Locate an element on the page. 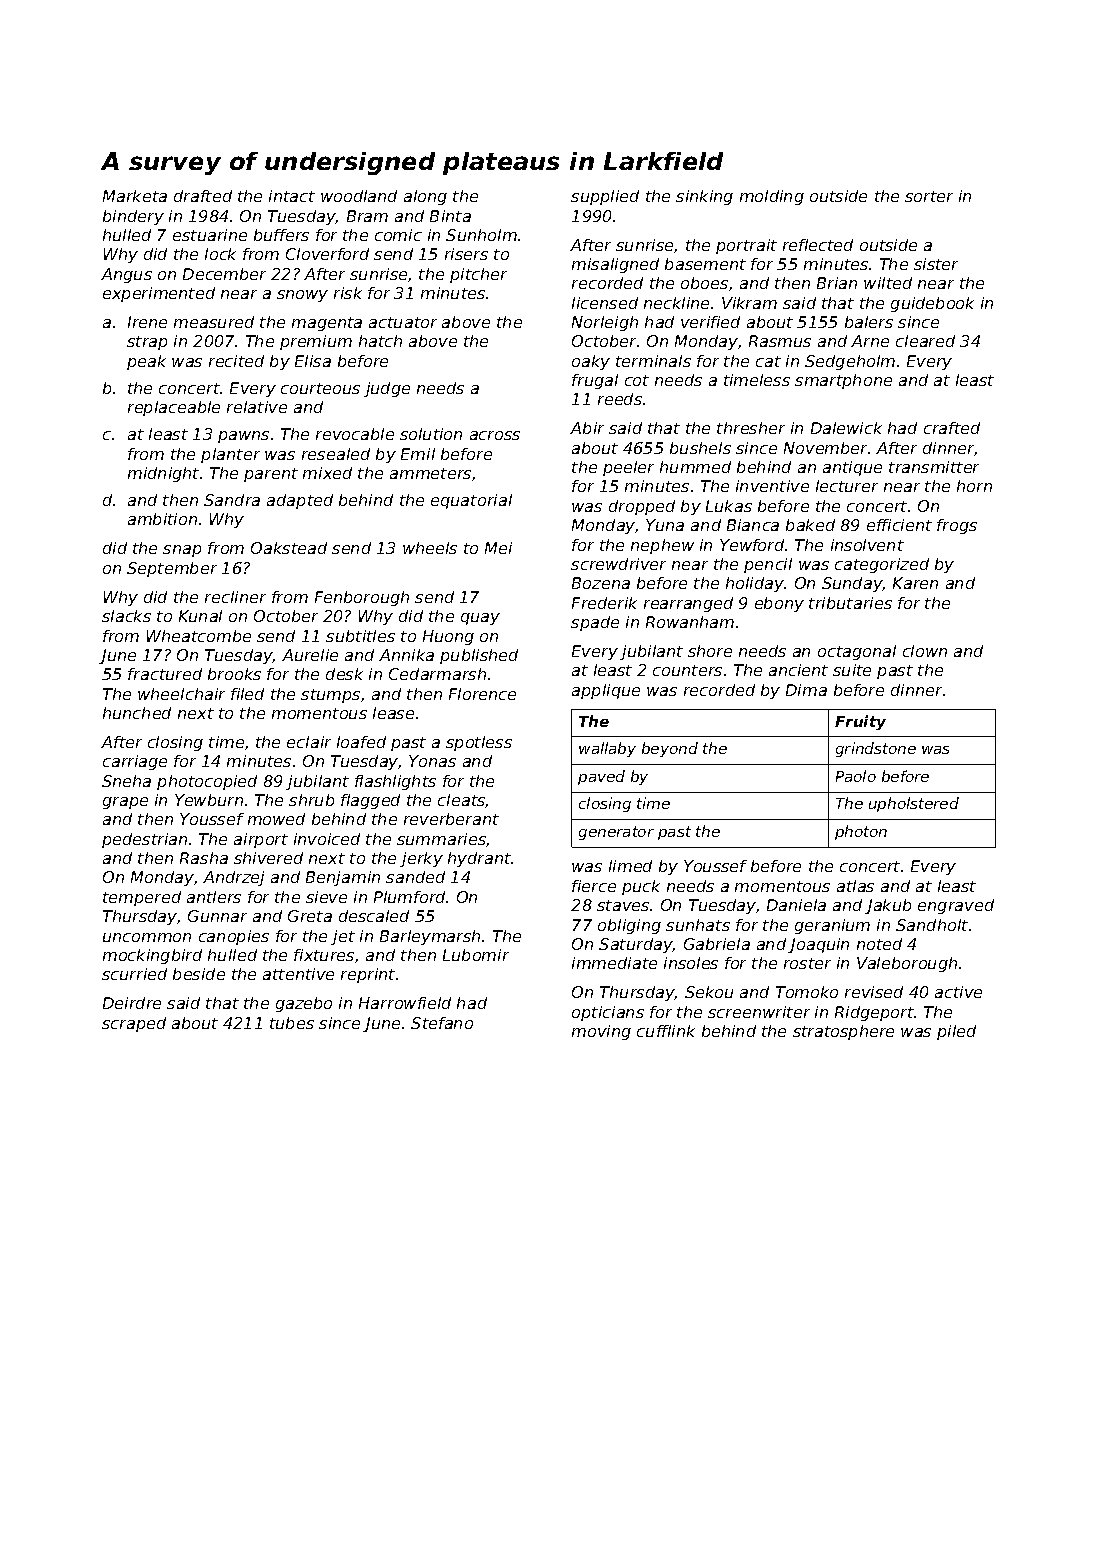  misaligned is located at coordinates (615, 265).
